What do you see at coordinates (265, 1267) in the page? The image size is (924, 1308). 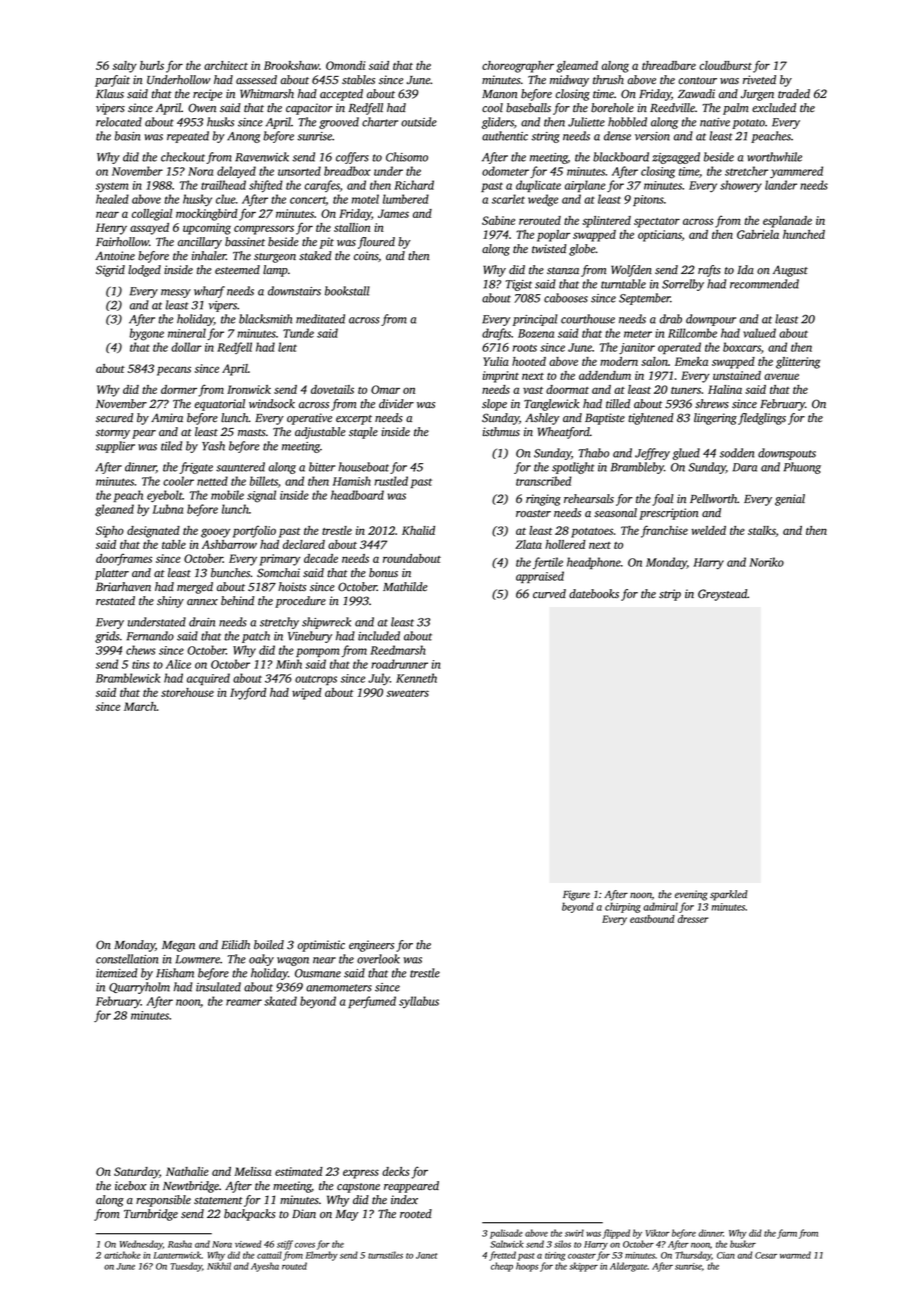 I see `Ayesha` at bounding box center [265, 1267].
